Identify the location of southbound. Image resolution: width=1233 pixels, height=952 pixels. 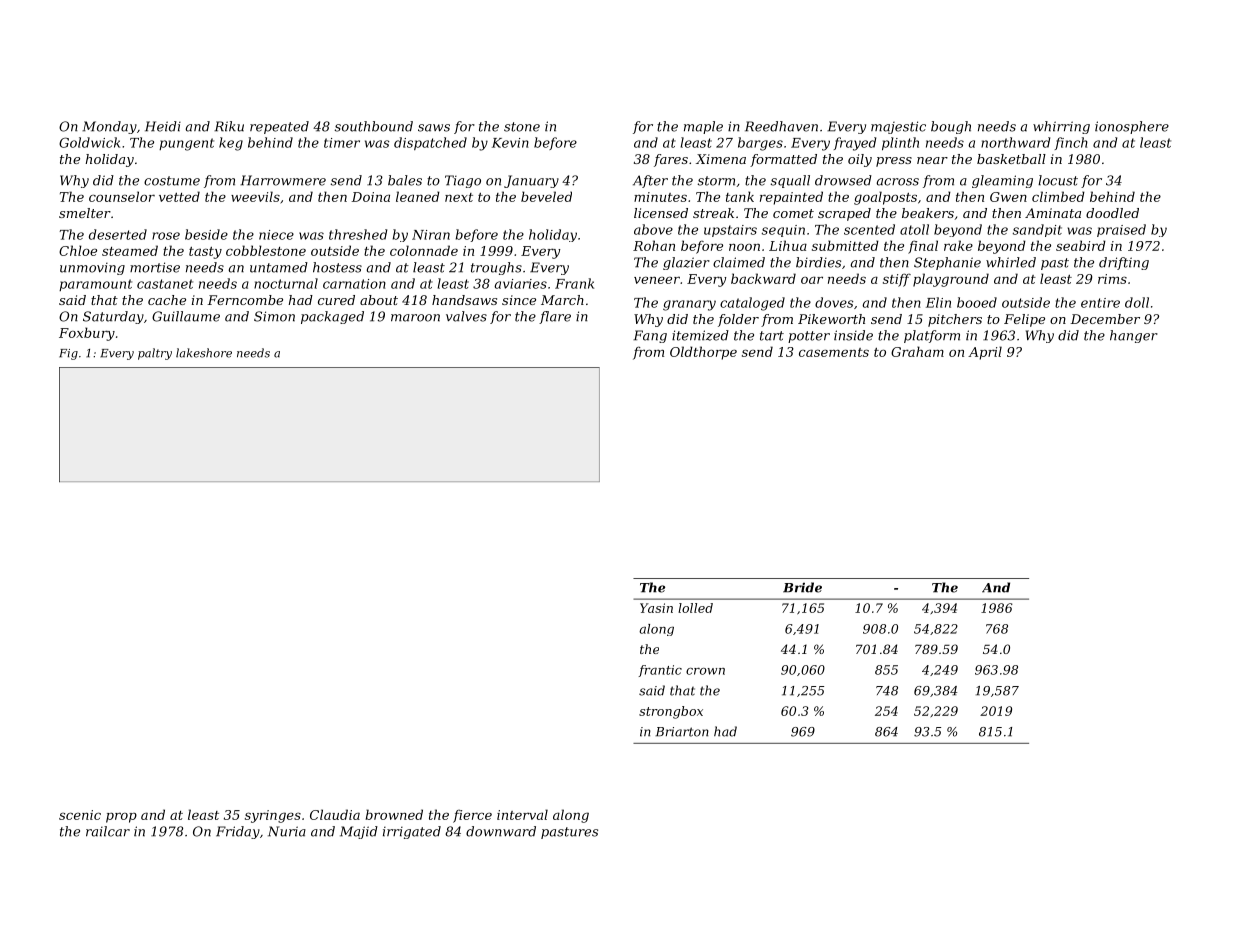
(373, 126).
